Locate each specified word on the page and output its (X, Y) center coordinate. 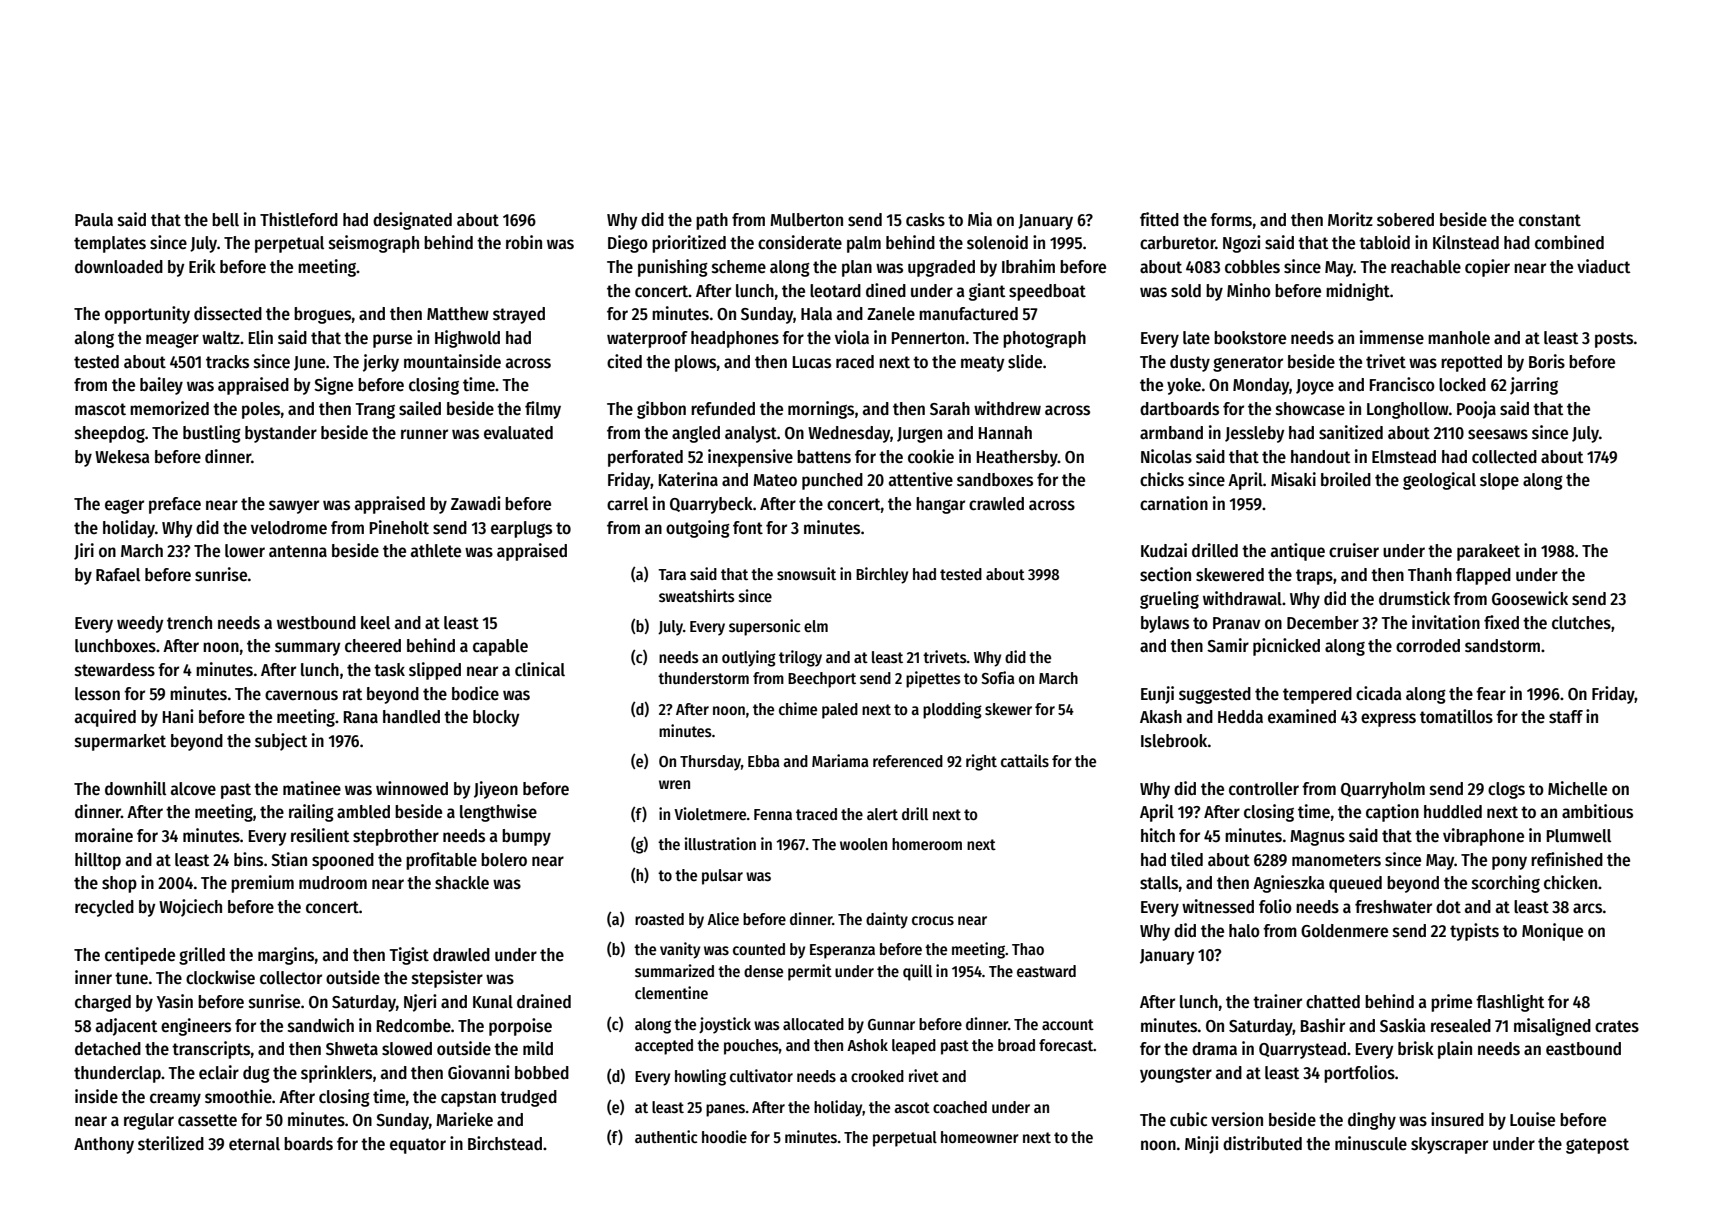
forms (1231, 220)
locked (1462, 384)
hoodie (724, 1136)
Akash (1161, 717)
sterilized (171, 1143)
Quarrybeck (711, 505)
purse (392, 341)
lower (245, 551)
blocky (496, 718)
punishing (673, 268)
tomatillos (1456, 716)
